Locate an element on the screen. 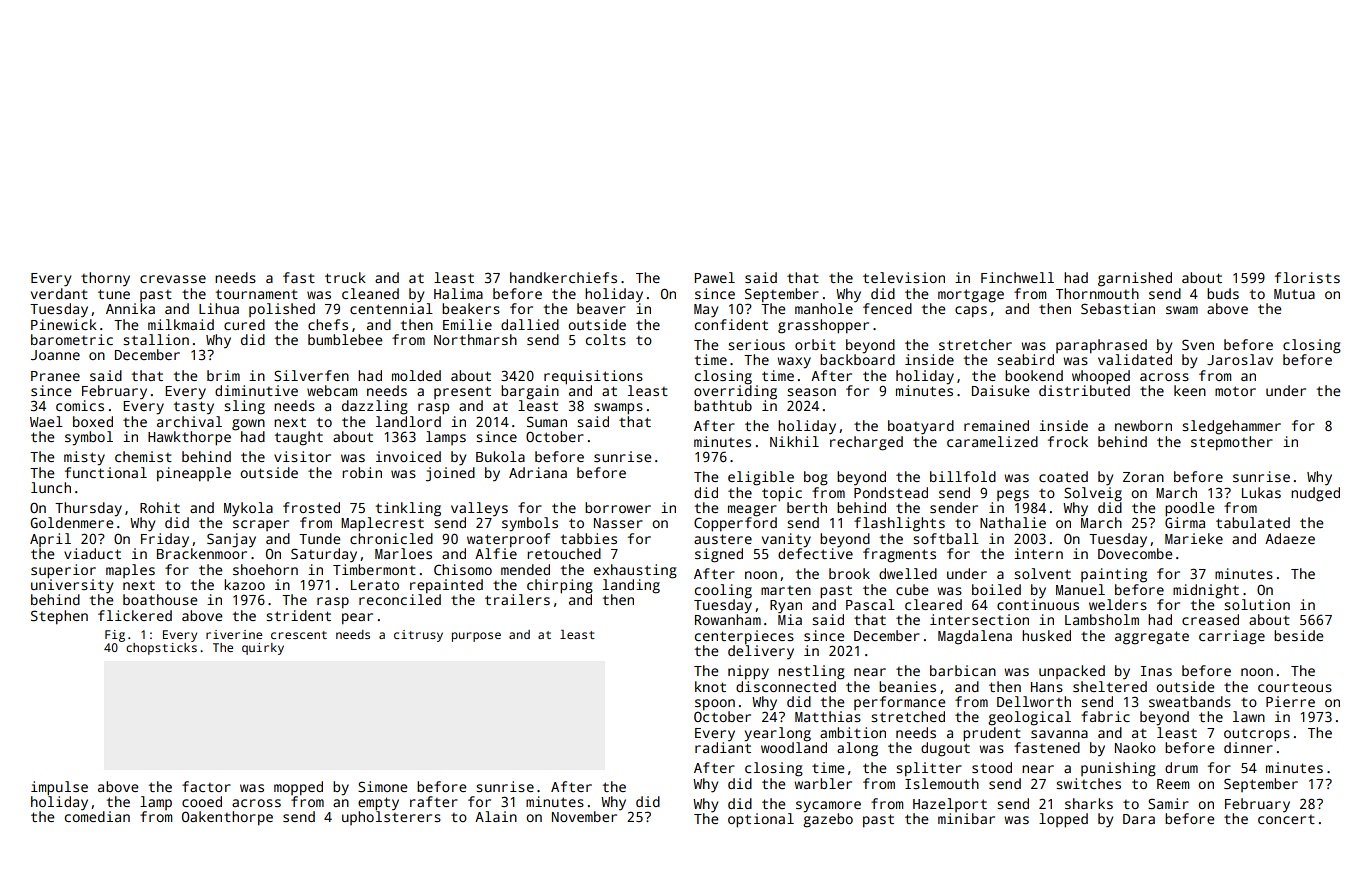 The width and height of the screenshot is (1372, 887). Pawel is located at coordinates (715, 277).
